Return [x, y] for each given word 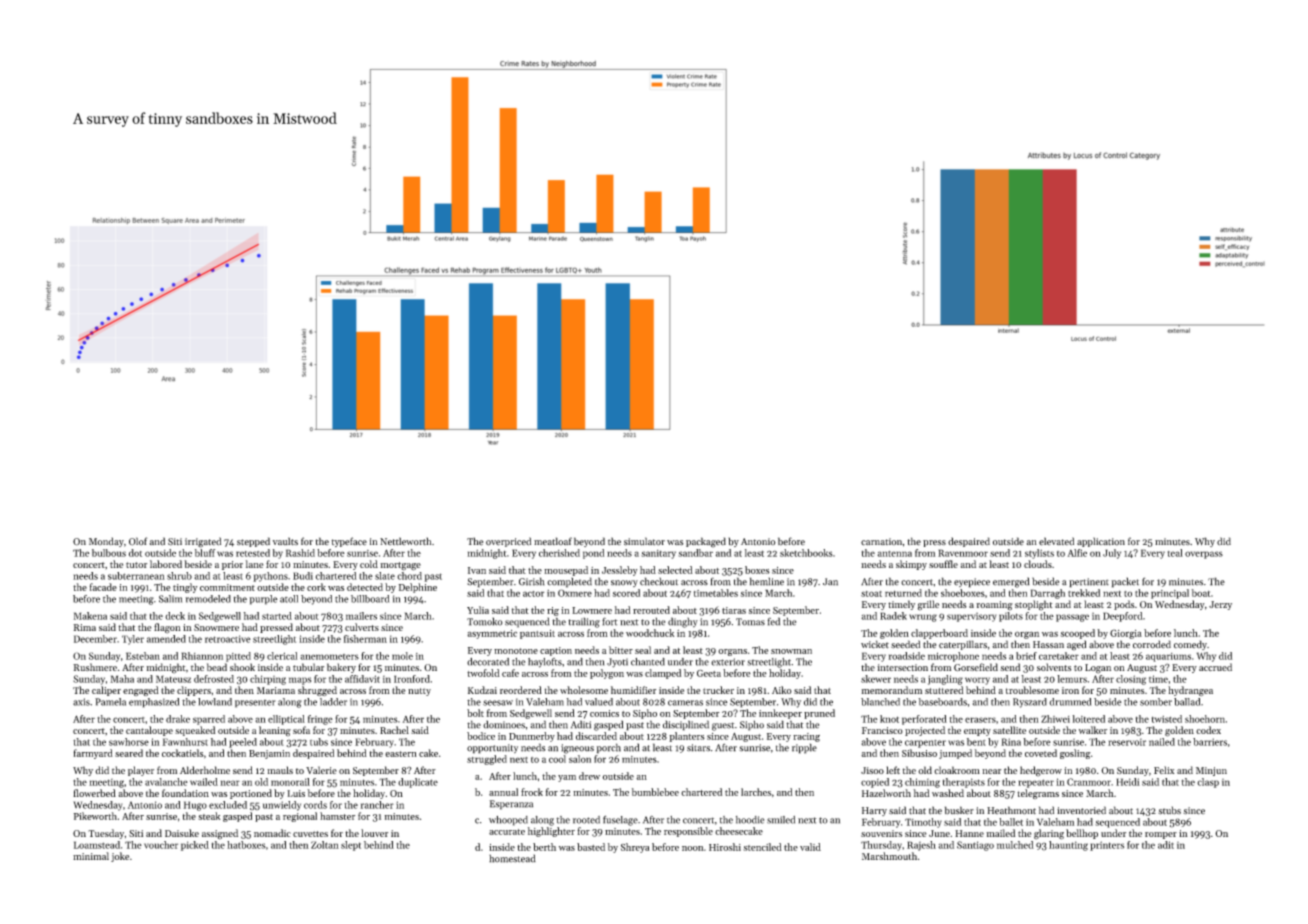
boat [1201, 593]
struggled [487, 760]
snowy [624, 583]
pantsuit [537, 634]
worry [977, 681]
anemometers [329, 657]
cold [369, 564]
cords [315, 805]
